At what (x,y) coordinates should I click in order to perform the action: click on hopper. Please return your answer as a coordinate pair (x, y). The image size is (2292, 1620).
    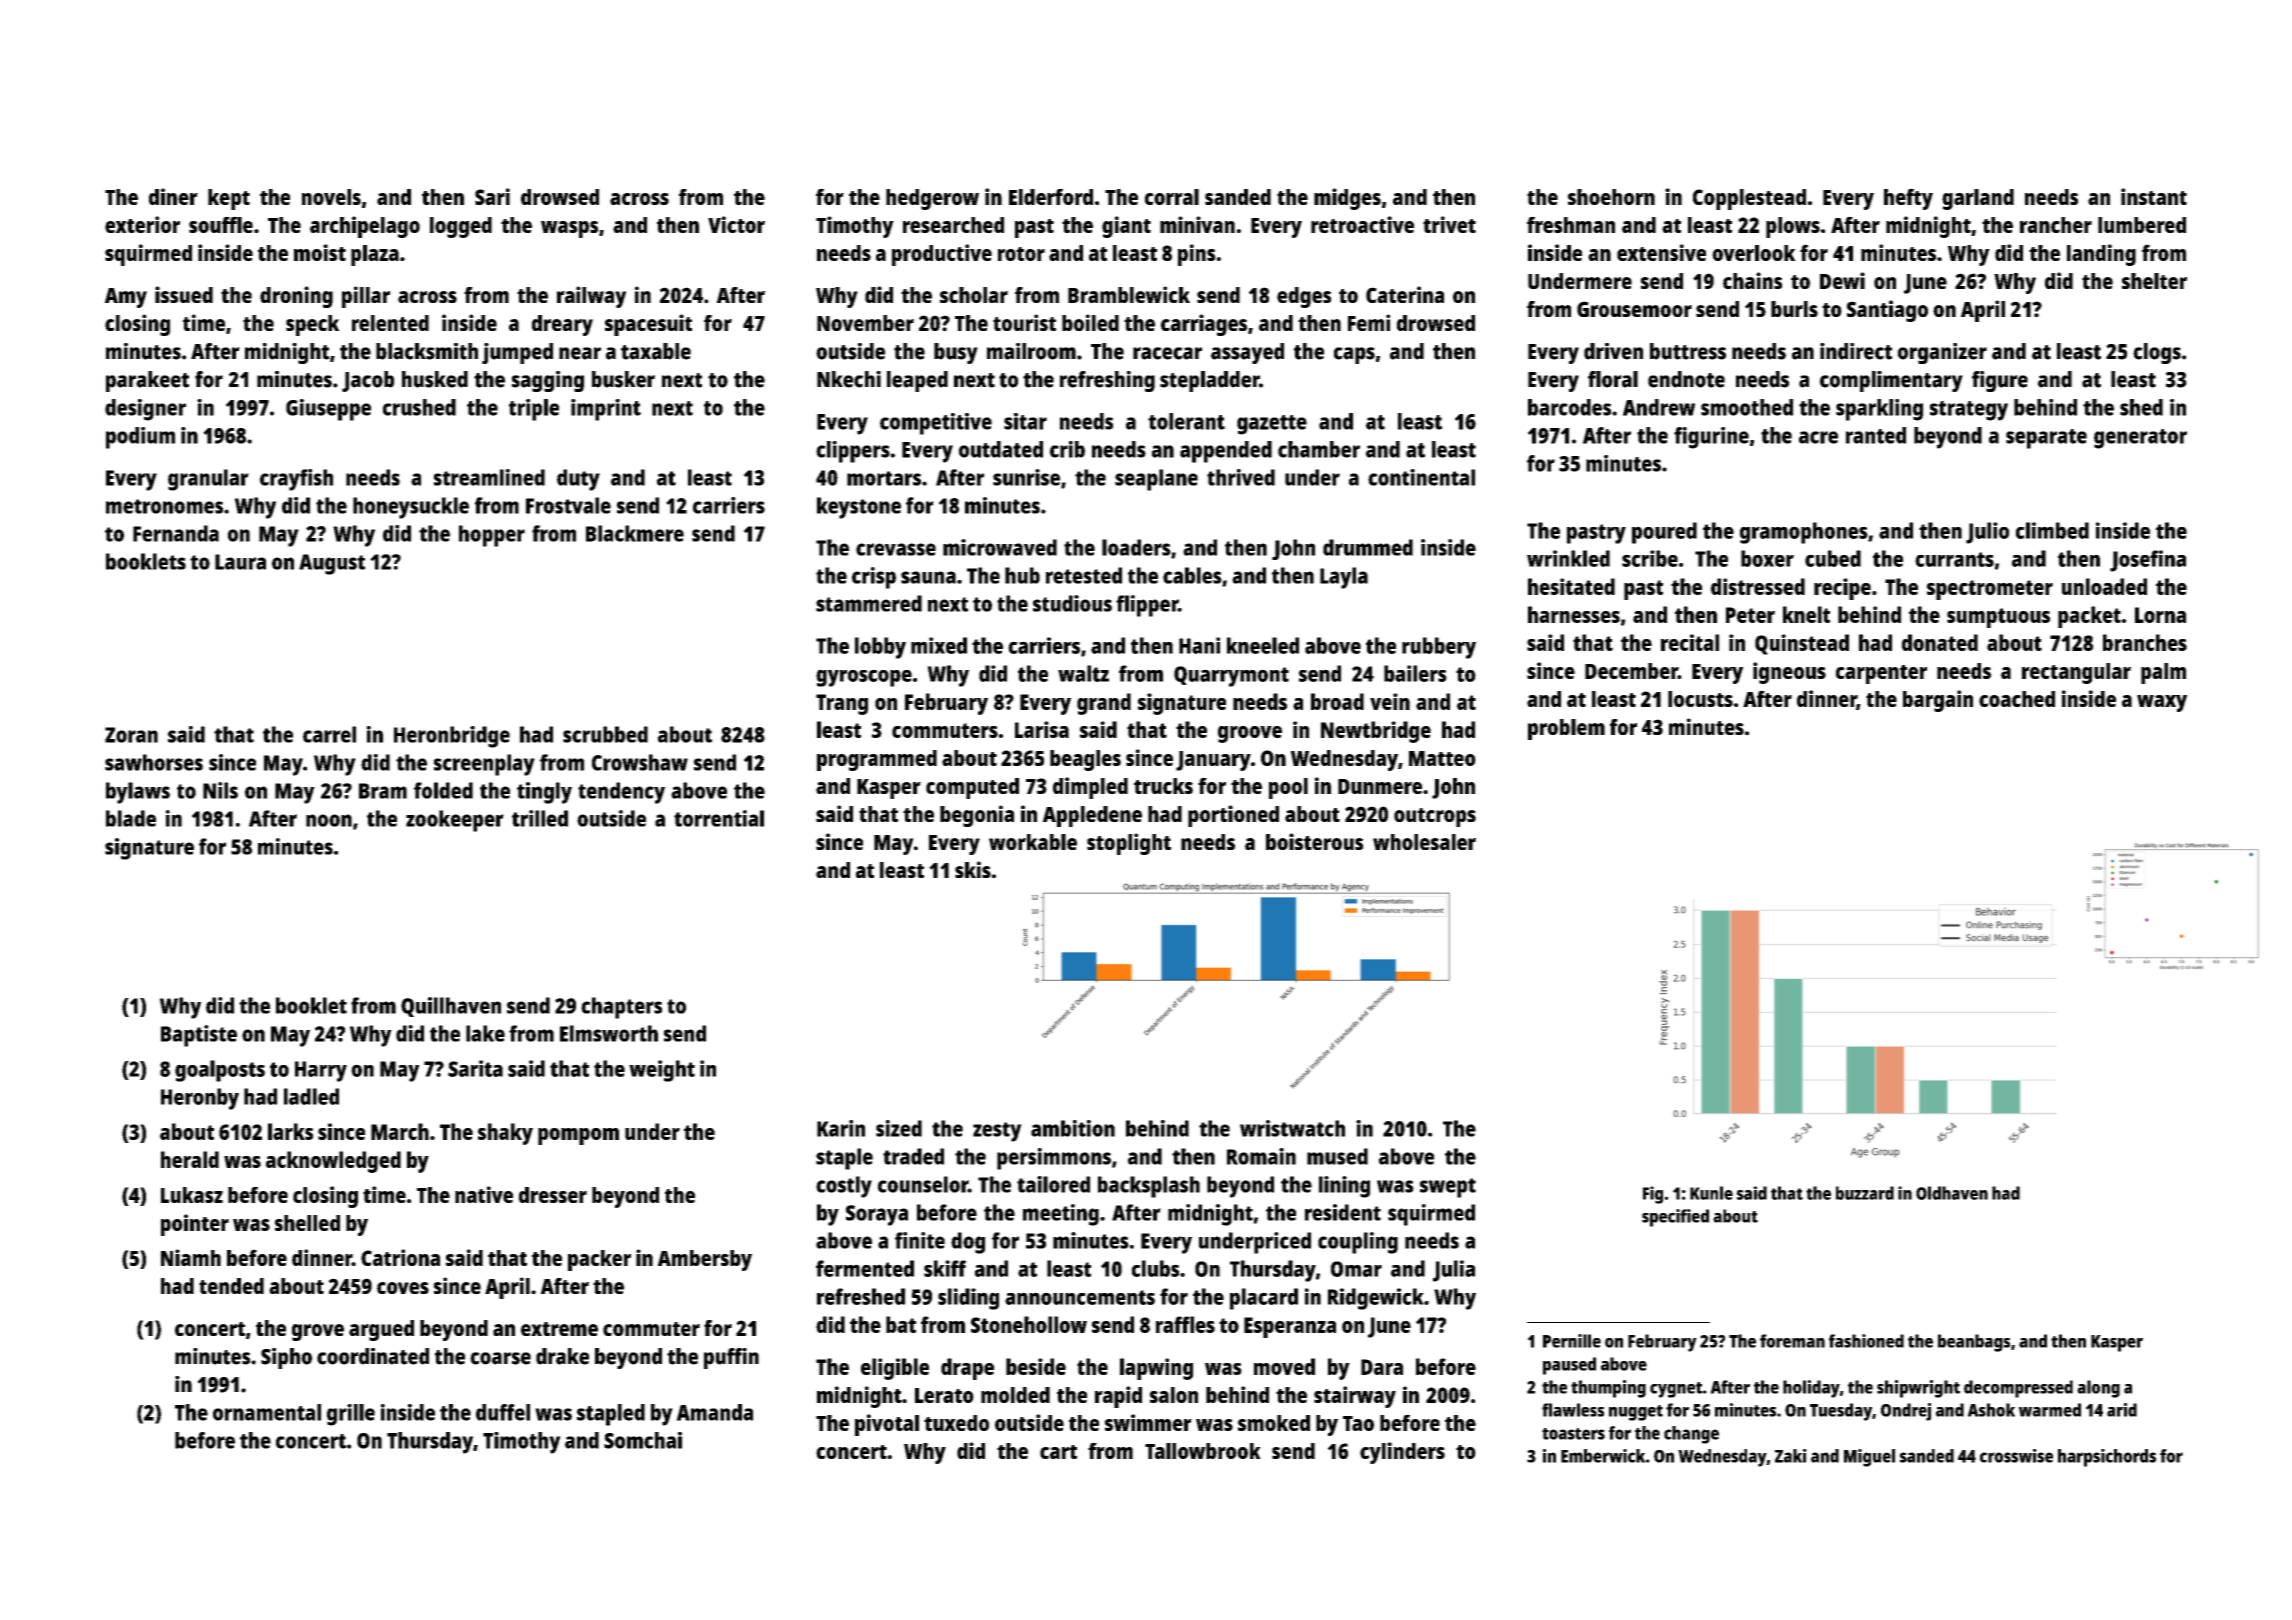
    Looking at the image, I should click on (492, 536).
